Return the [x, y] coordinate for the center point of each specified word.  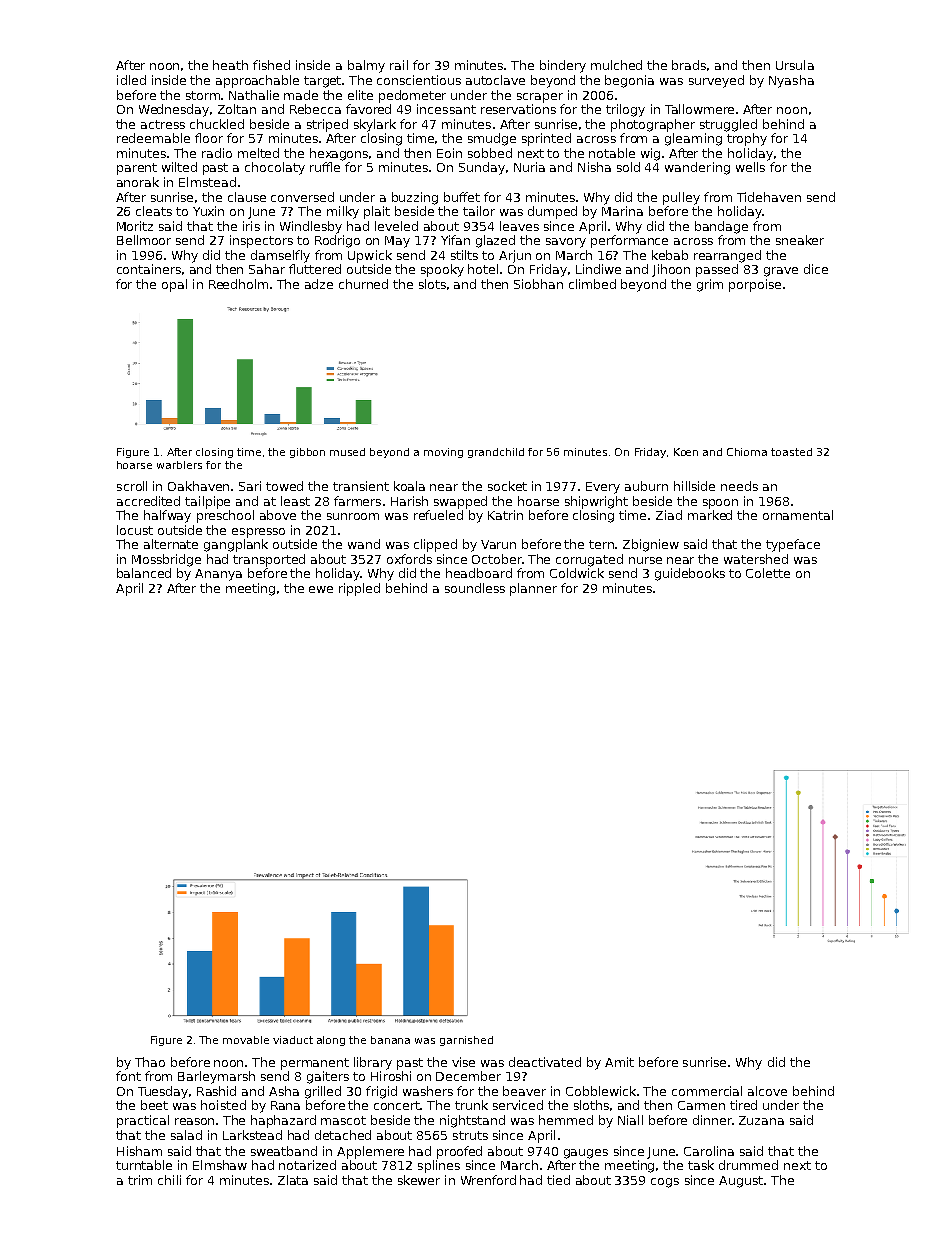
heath [230, 65]
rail [399, 65]
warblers [179, 465]
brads [690, 65]
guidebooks [690, 574]
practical [143, 1121]
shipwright [596, 502]
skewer [419, 1180]
